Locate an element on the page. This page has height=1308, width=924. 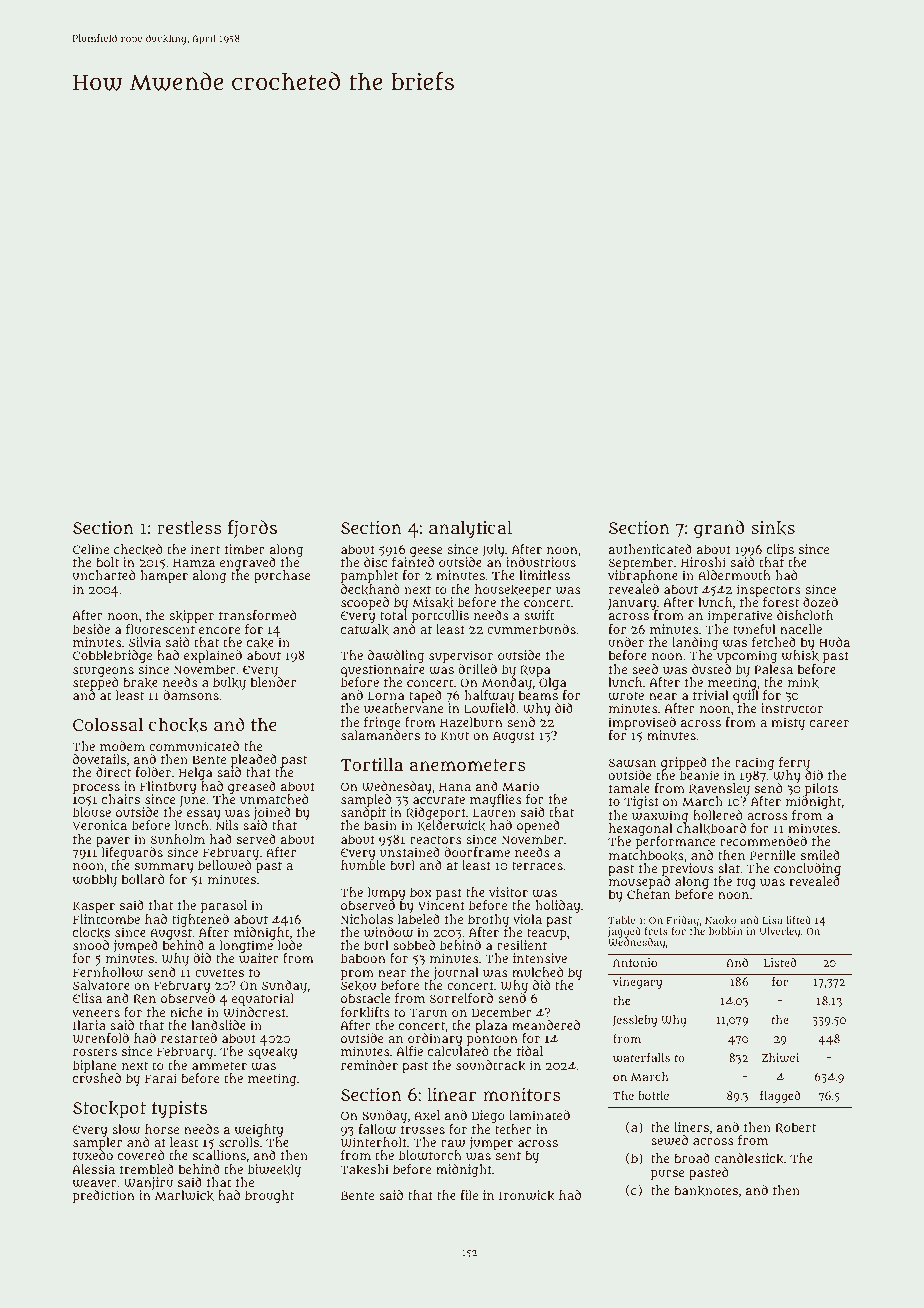
landing is located at coordinates (695, 644).
